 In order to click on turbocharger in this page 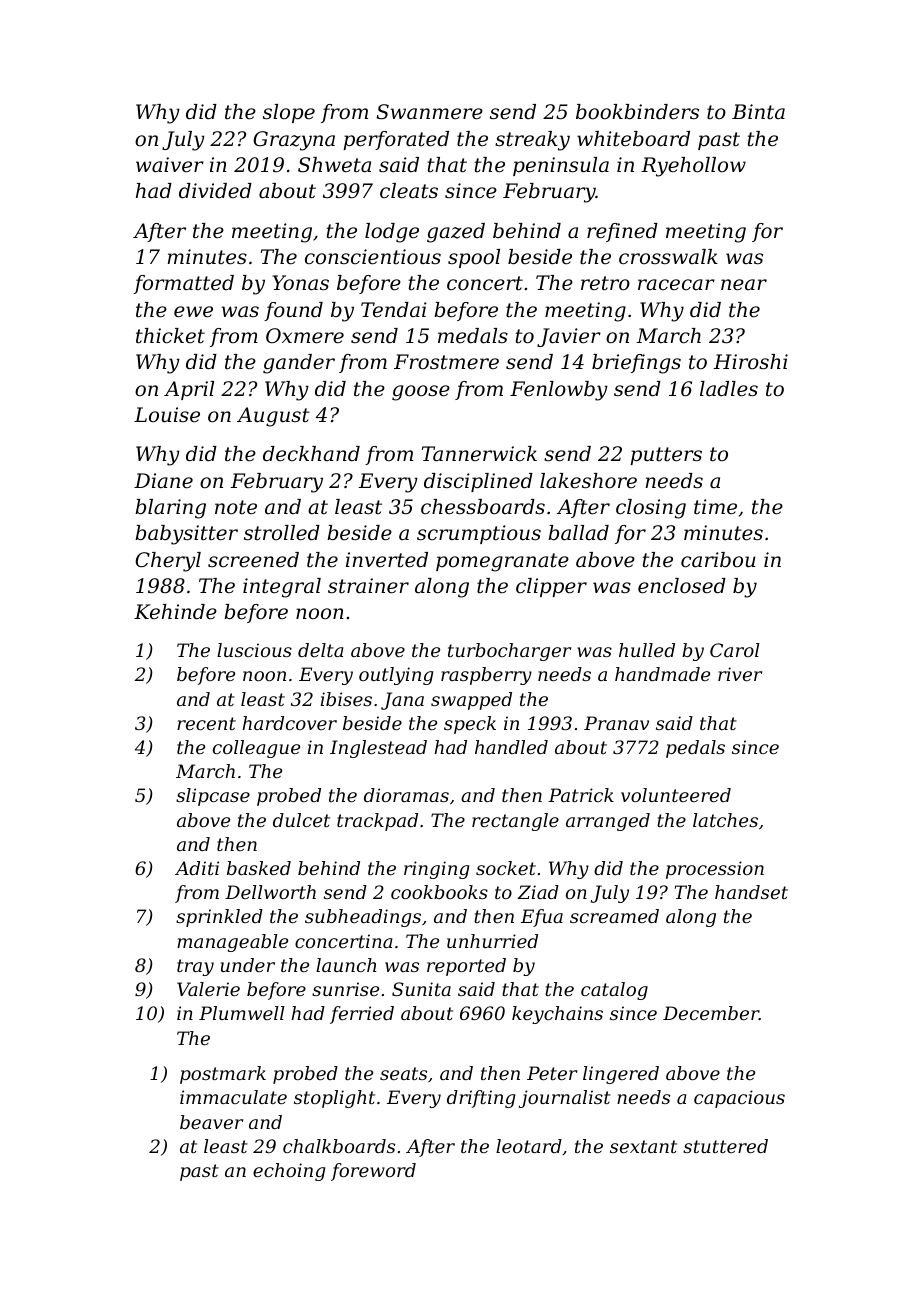, I will do `click(509, 652)`.
